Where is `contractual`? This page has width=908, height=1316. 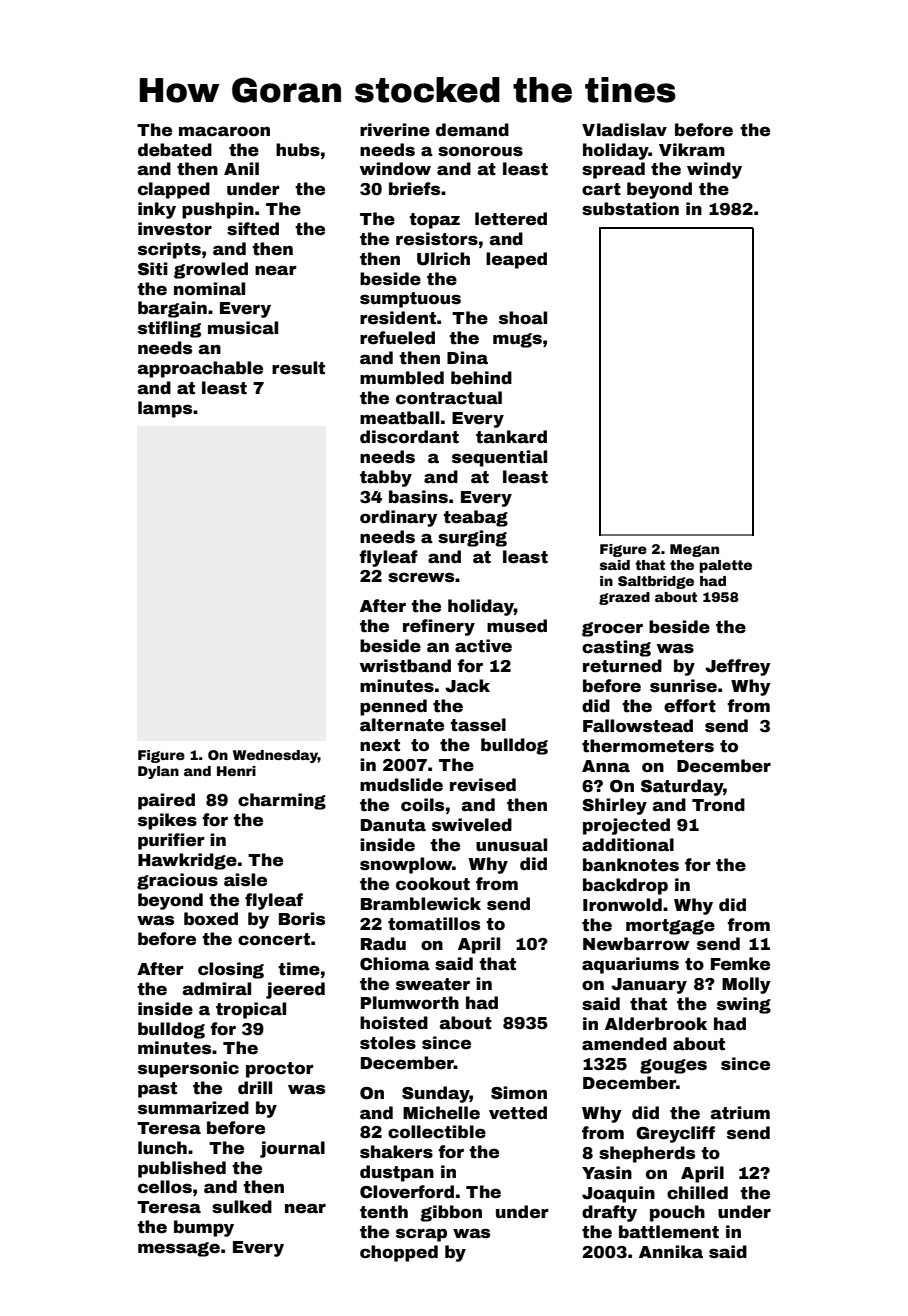
contractual is located at coordinates (449, 398).
